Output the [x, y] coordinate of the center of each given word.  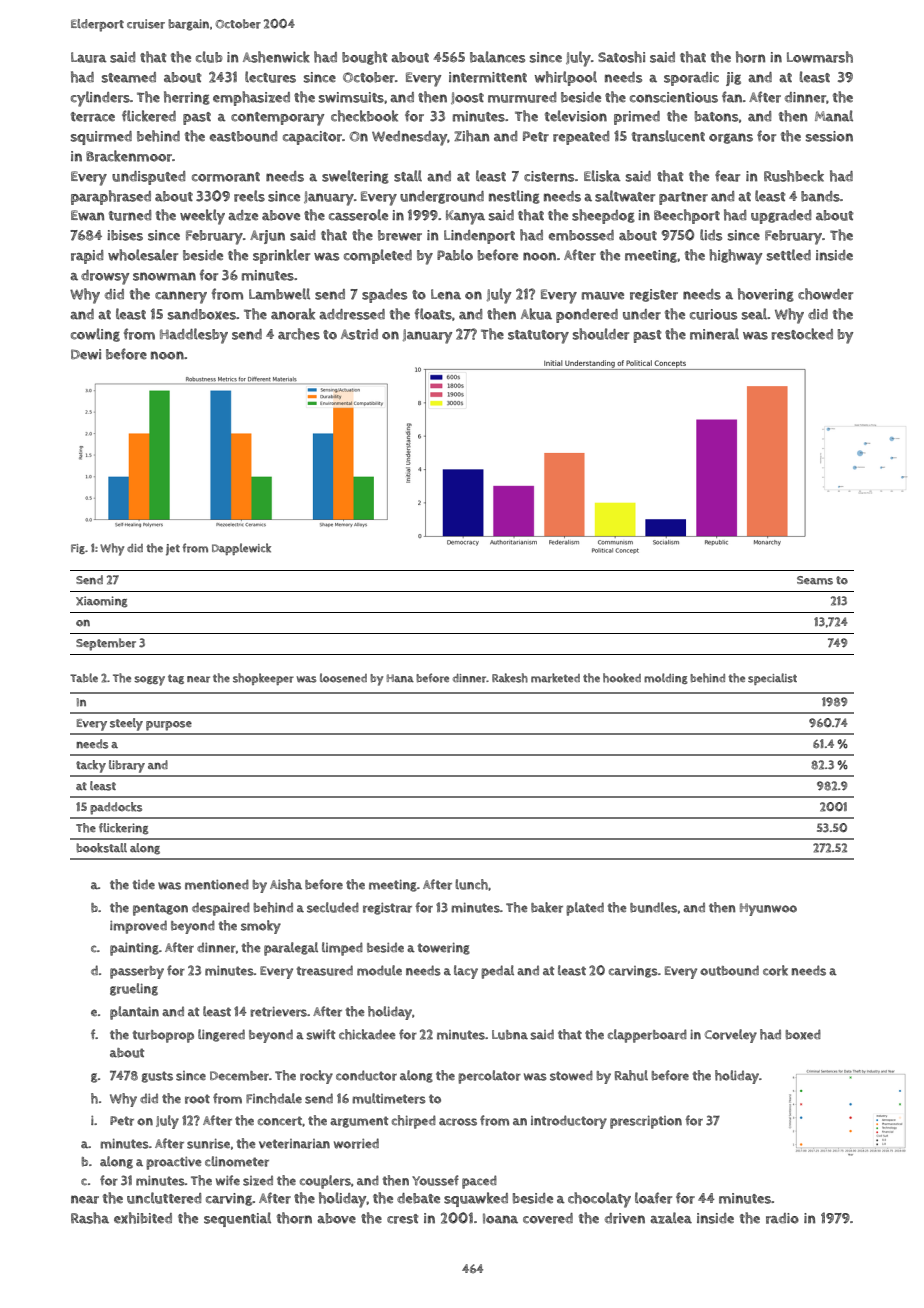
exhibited [143, 1218]
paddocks [116, 808]
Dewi [86, 354]
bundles [653, 907]
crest [403, 1219]
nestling [514, 197]
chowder [825, 294]
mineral [714, 334]
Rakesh [510, 678]
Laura [89, 57]
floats [433, 314]
